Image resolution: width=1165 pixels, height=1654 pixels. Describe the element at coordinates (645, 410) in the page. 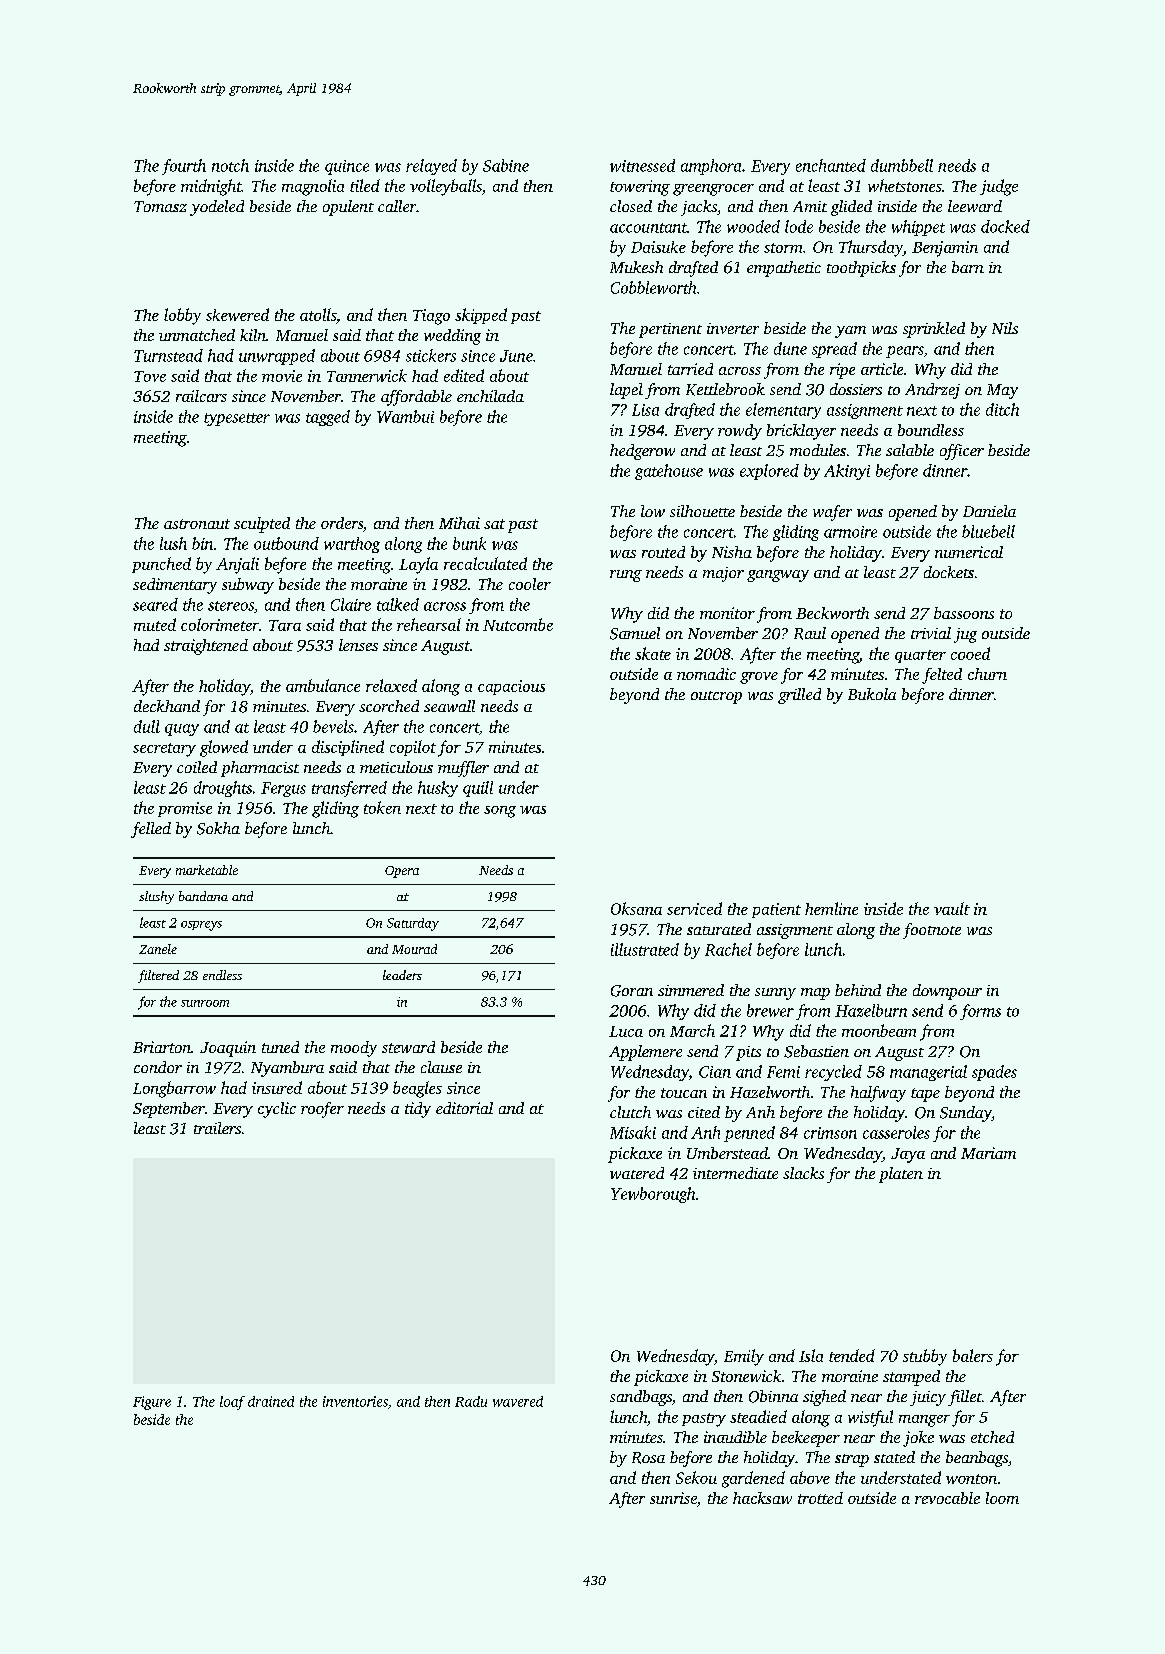

I see `Lisa` at that location.
